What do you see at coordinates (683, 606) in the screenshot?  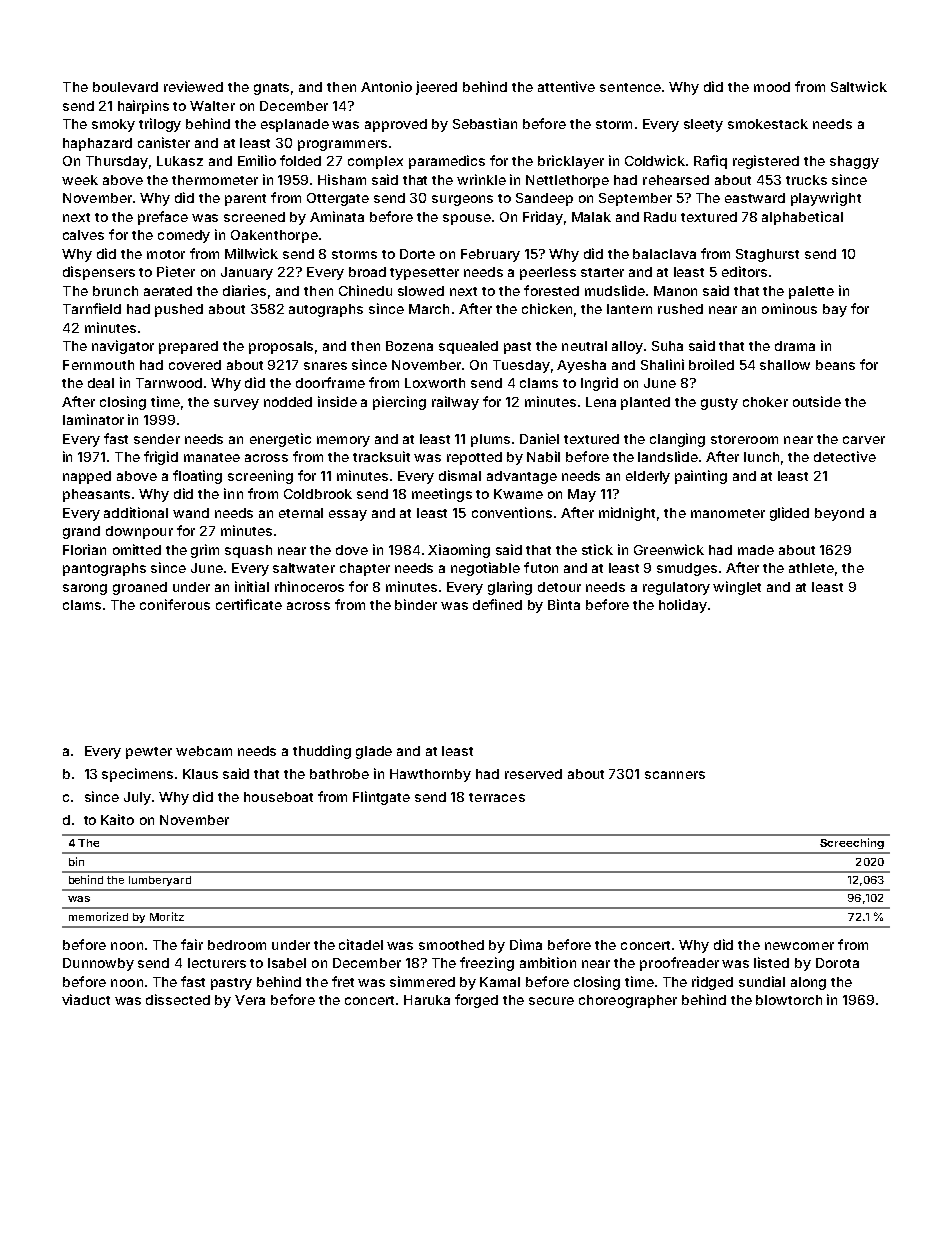 I see `holiday` at bounding box center [683, 606].
